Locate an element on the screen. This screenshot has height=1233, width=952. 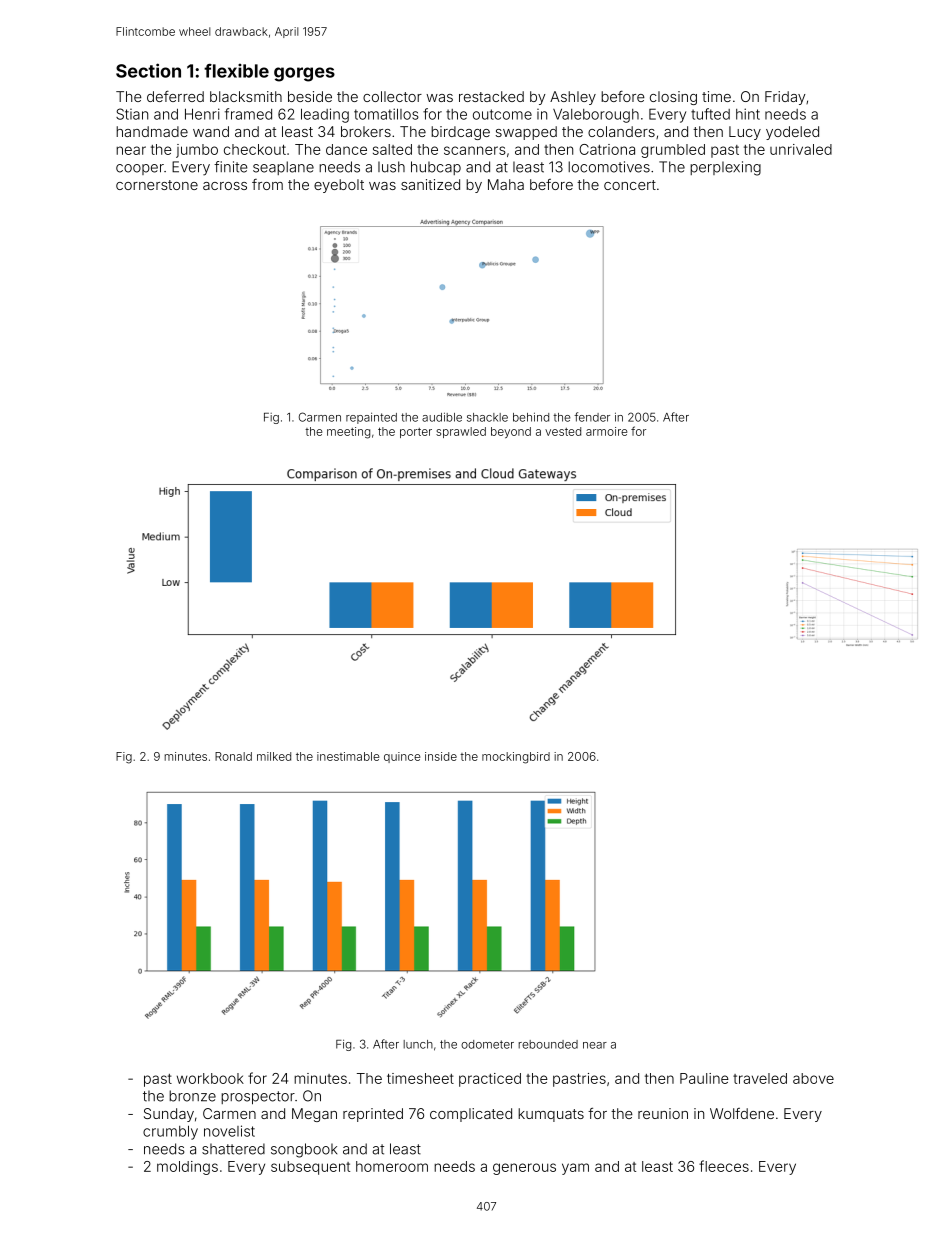
Ashley is located at coordinates (573, 98).
